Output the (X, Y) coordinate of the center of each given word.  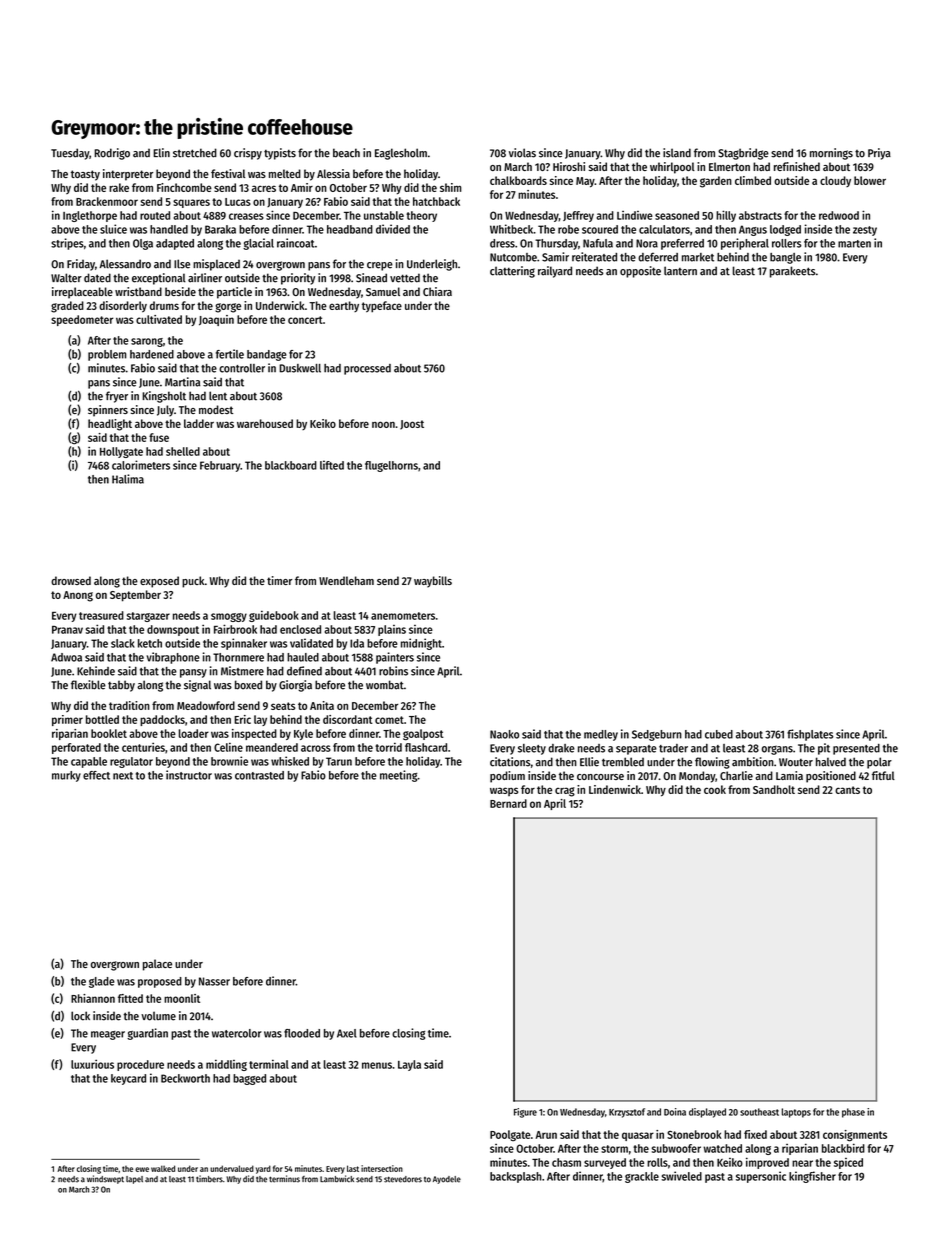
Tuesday (70, 154)
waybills (433, 582)
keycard (128, 1079)
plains (392, 630)
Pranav (67, 630)
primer (67, 720)
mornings (831, 154)
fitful (883, 775)
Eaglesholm (401, 154)
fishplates (810, 735)
